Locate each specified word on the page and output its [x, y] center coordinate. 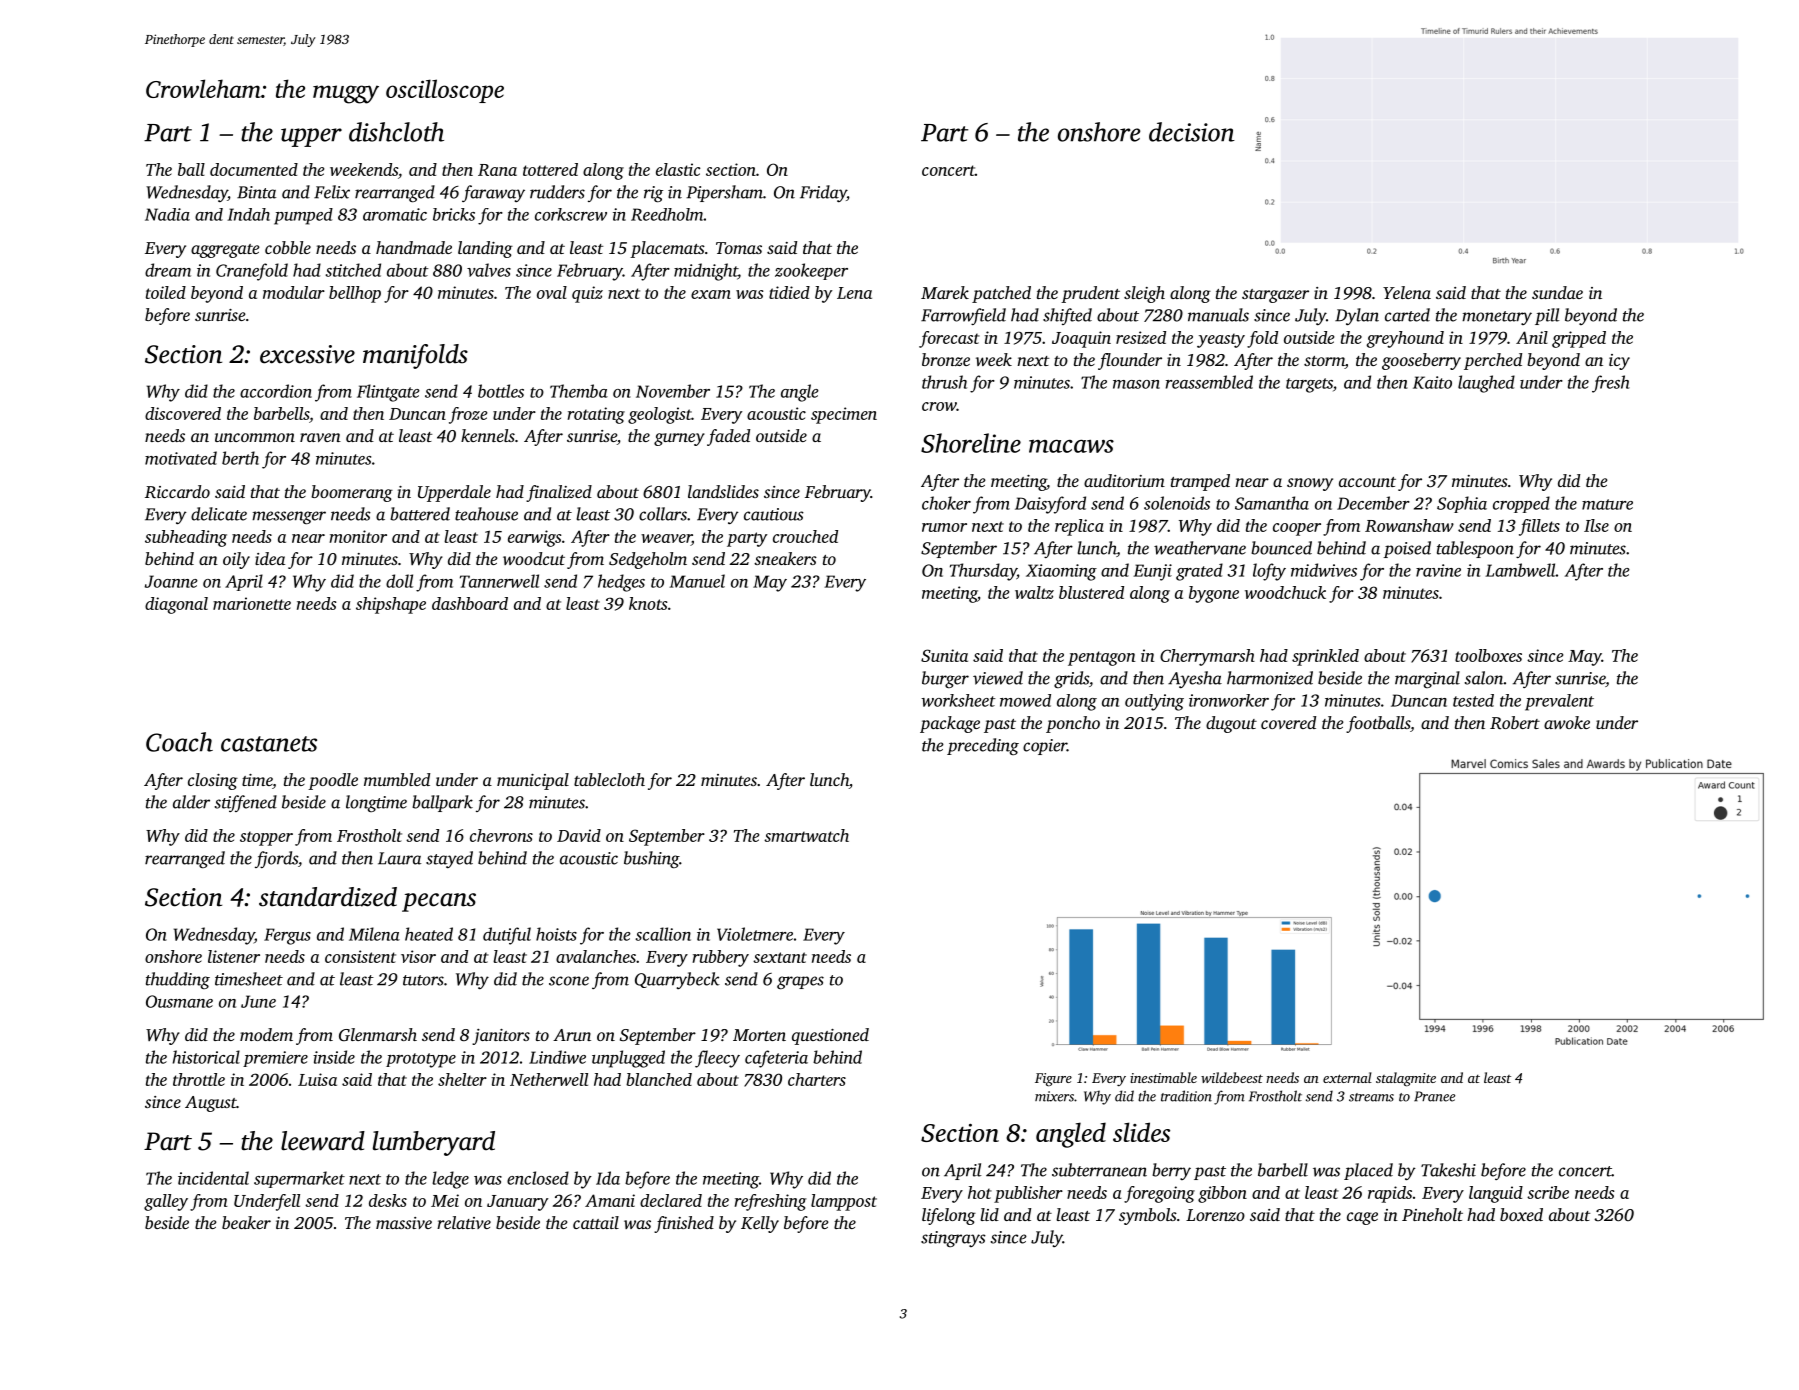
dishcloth [396, 132]
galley [166, 1202]
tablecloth [609, 779]
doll [399, 581]
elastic [678, 169]
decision [1192, 132]
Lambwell [1520, 570]
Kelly [760, 1224]
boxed [1521, 1214]
